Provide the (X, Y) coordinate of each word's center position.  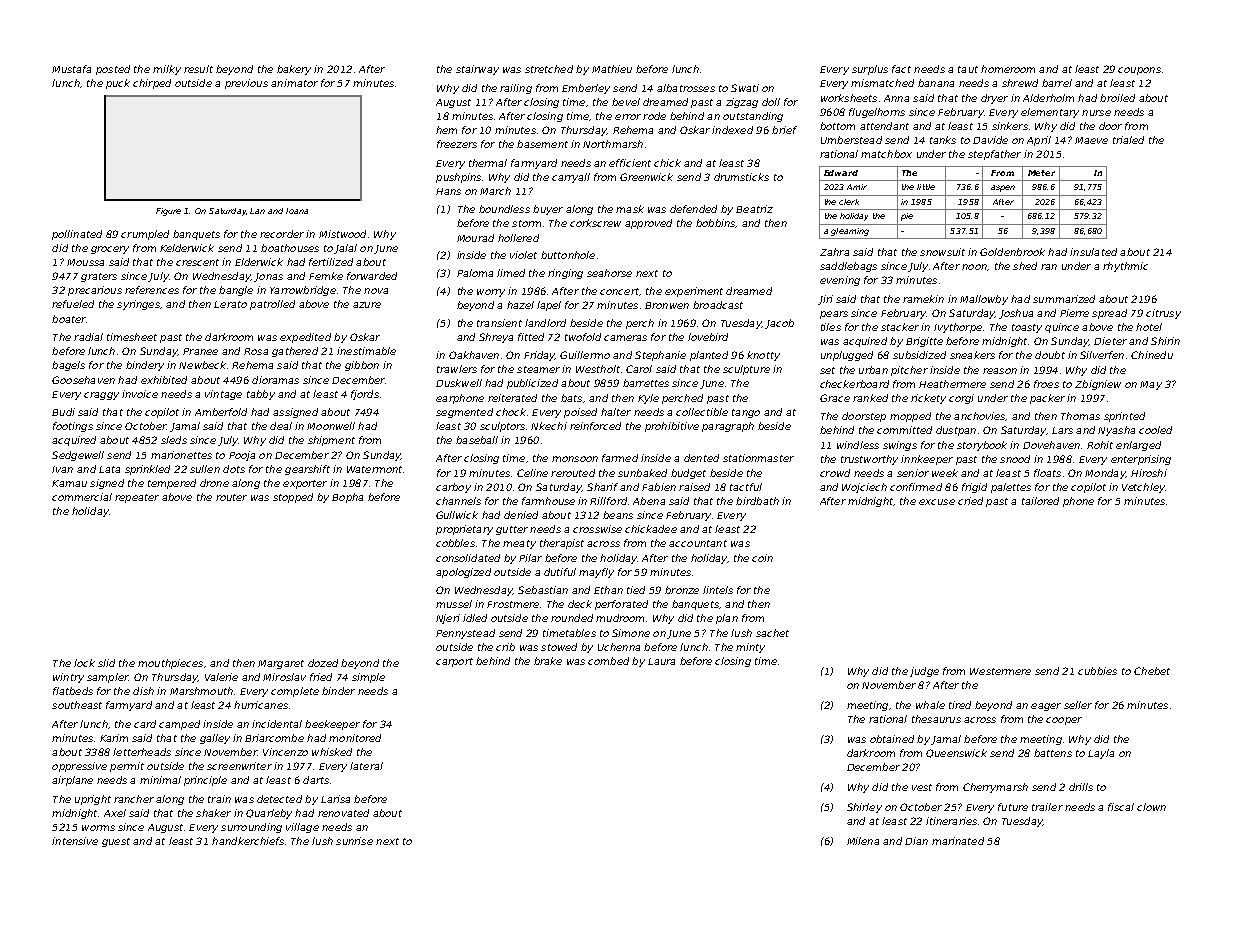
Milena (863, 841)
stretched (549, 69)
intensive (75, 841)
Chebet (1152, 671)
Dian (916, 841)
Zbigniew (1098, 385)
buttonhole (568, 255)
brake (548, 661)
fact (901, 69)
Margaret (281, 664)
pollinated (77, 235)
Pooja (242, 456)
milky (167, 70)
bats (571, 398)
